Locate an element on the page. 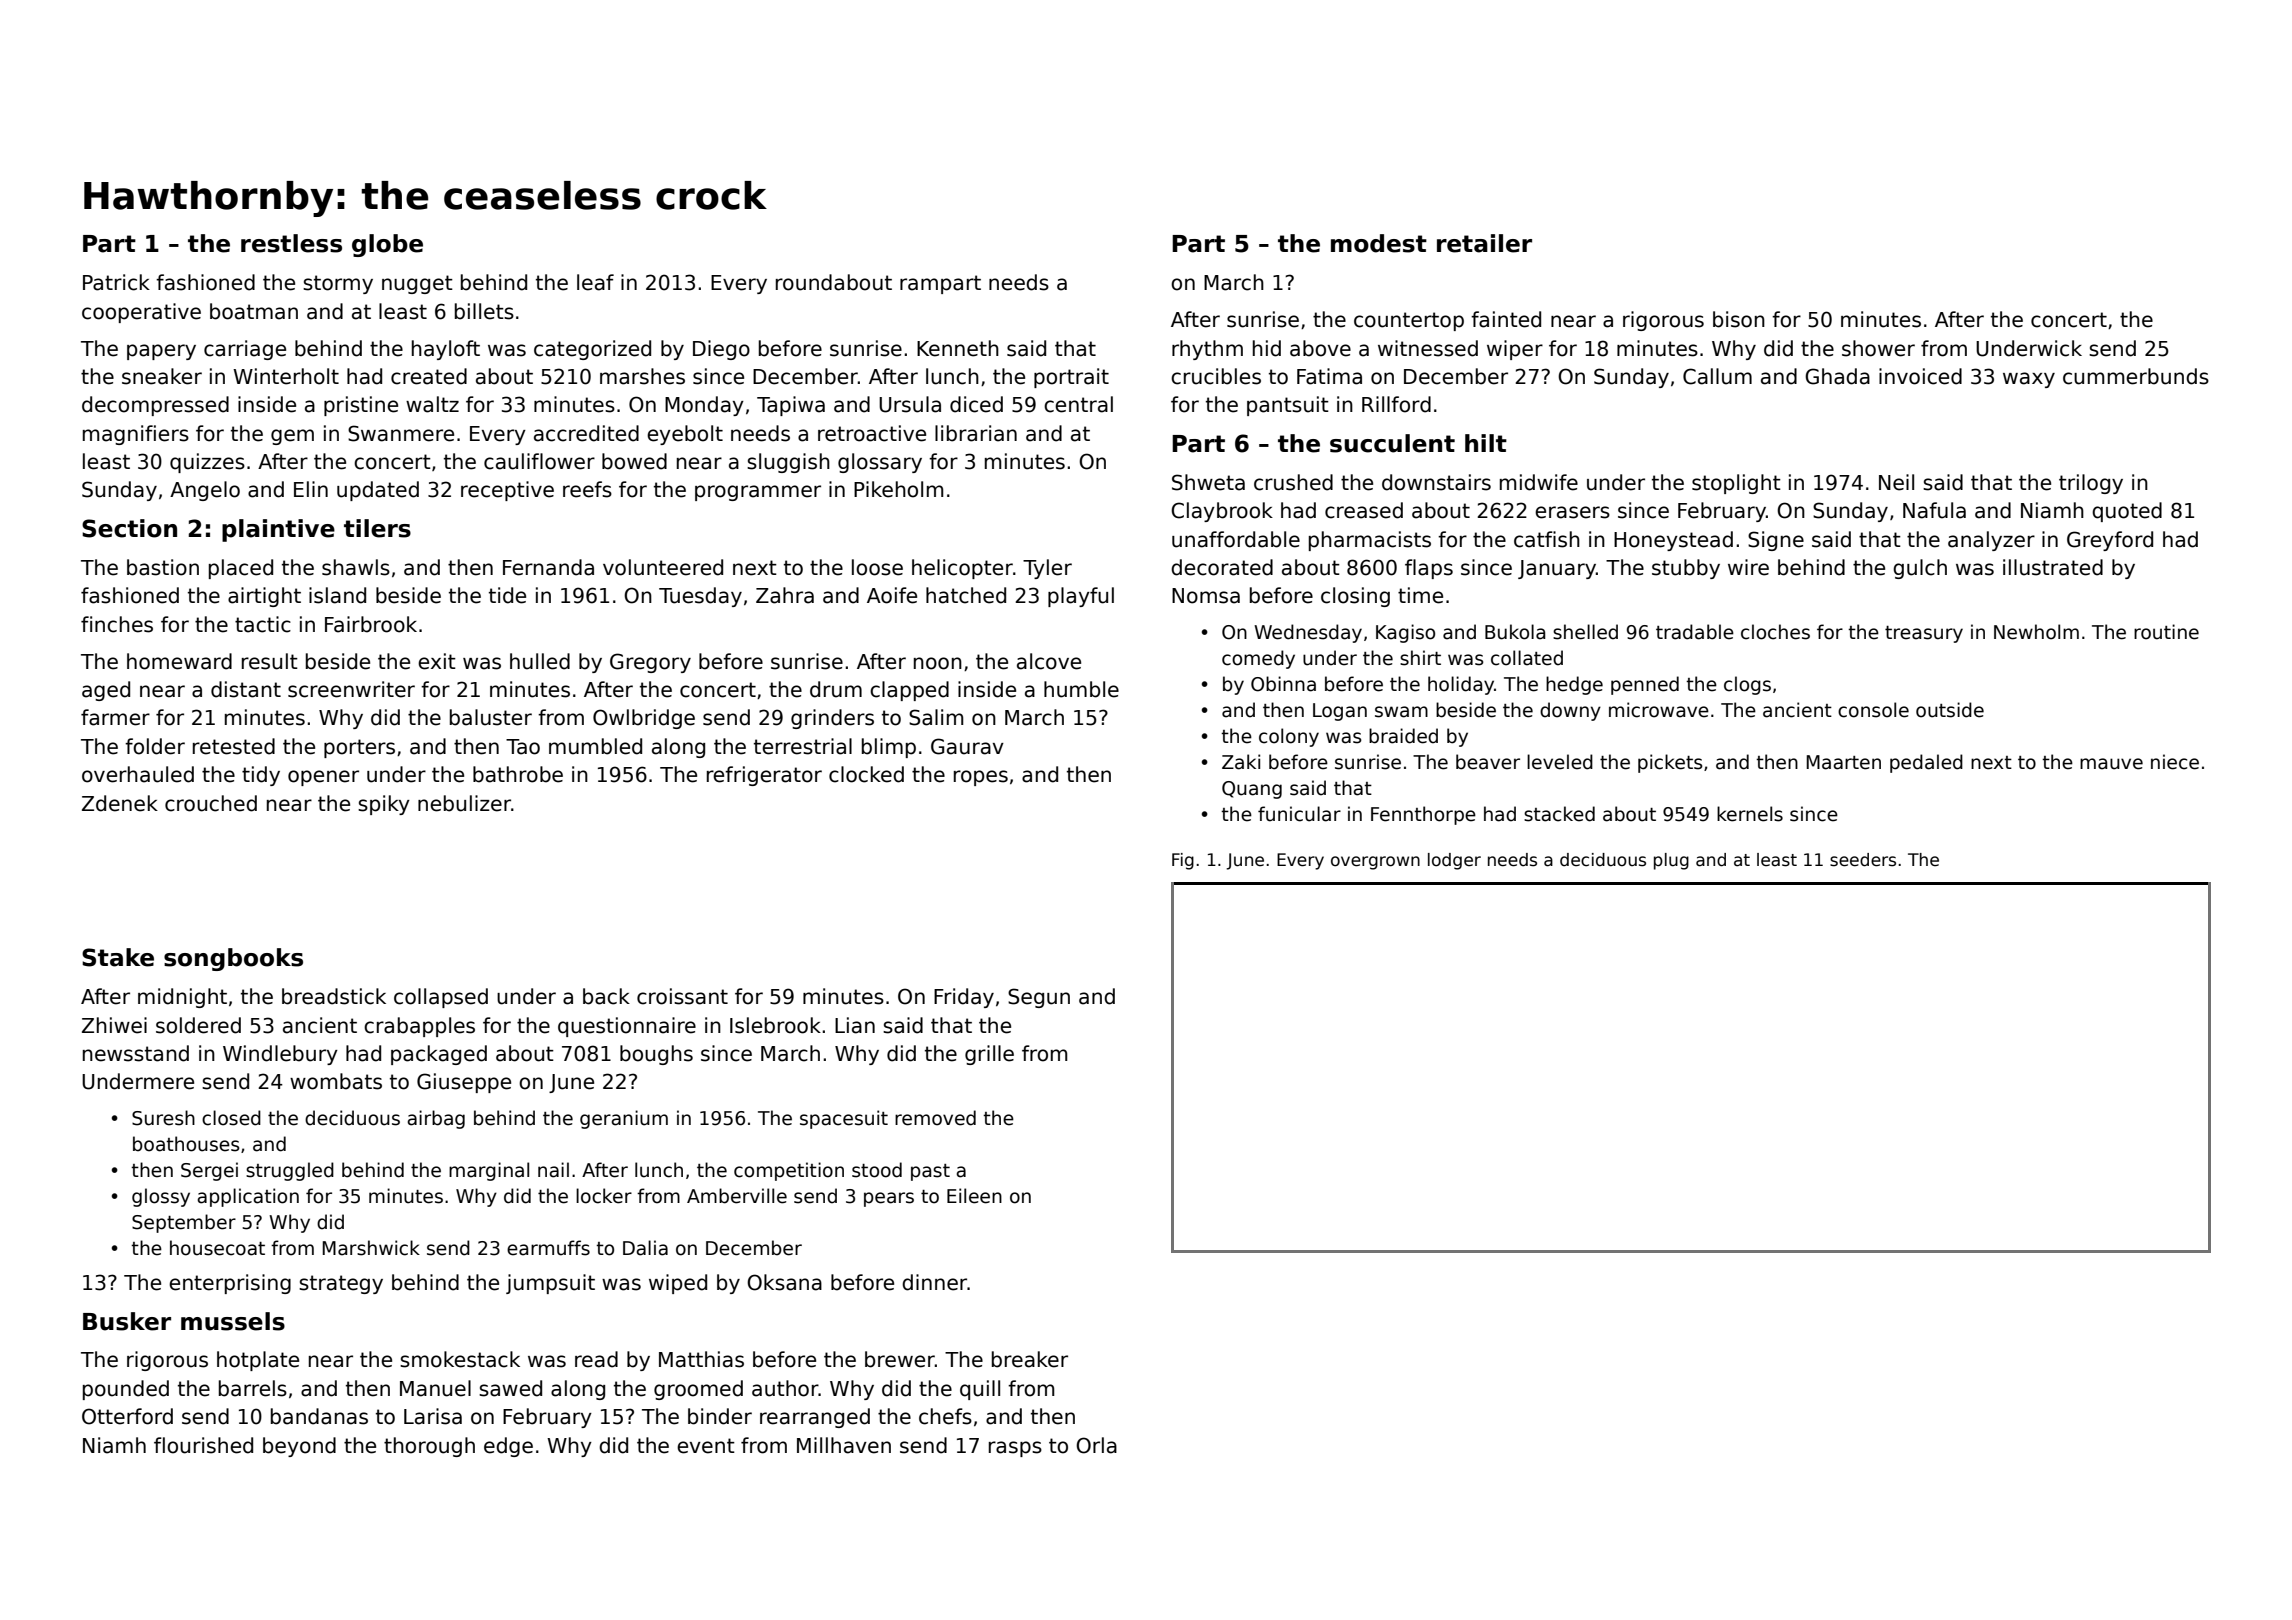 The image size is (2292, 1620). Stake is located at coordinates (118, 957).
